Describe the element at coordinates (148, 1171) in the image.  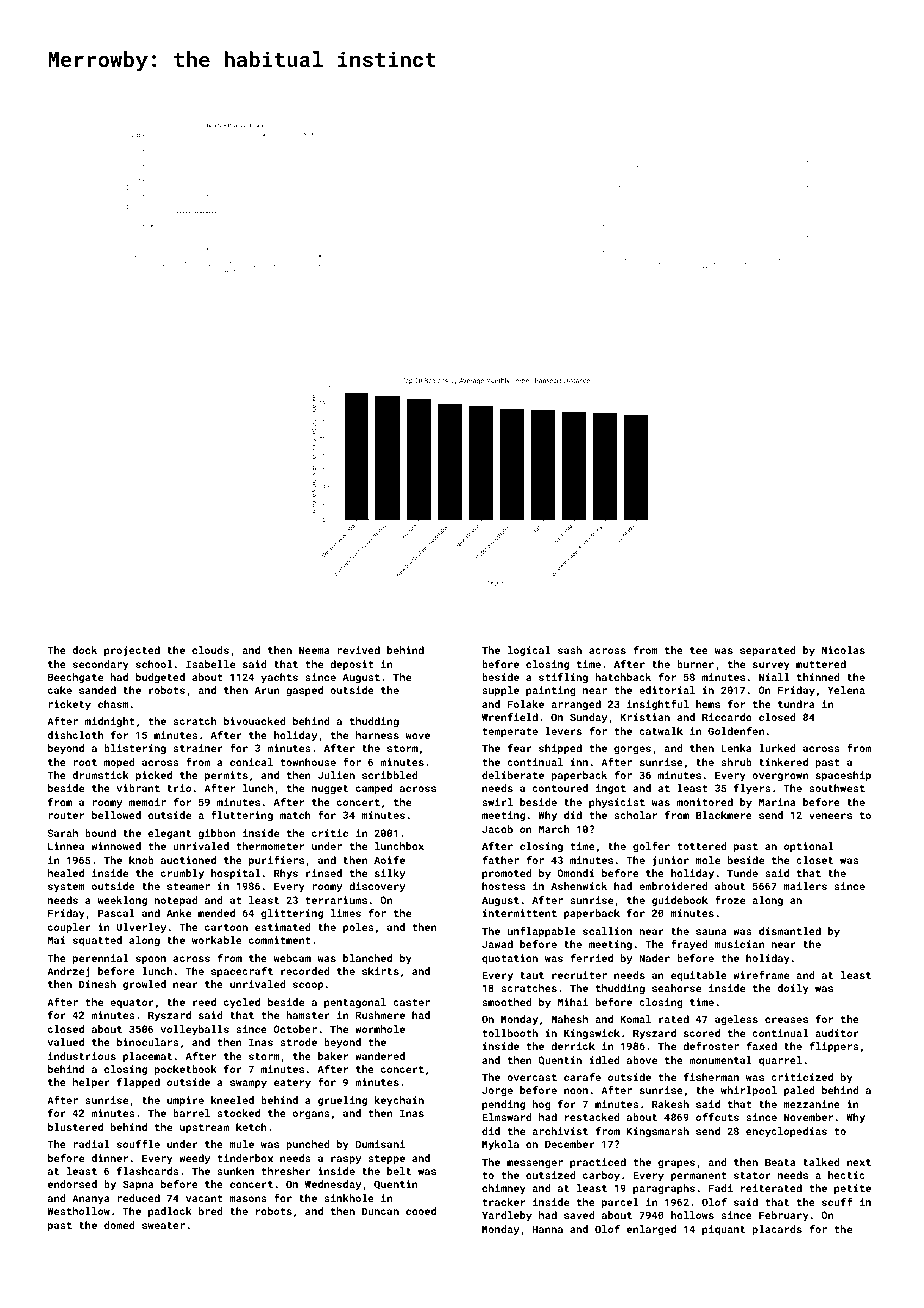
I see `flashcards` at that location.
